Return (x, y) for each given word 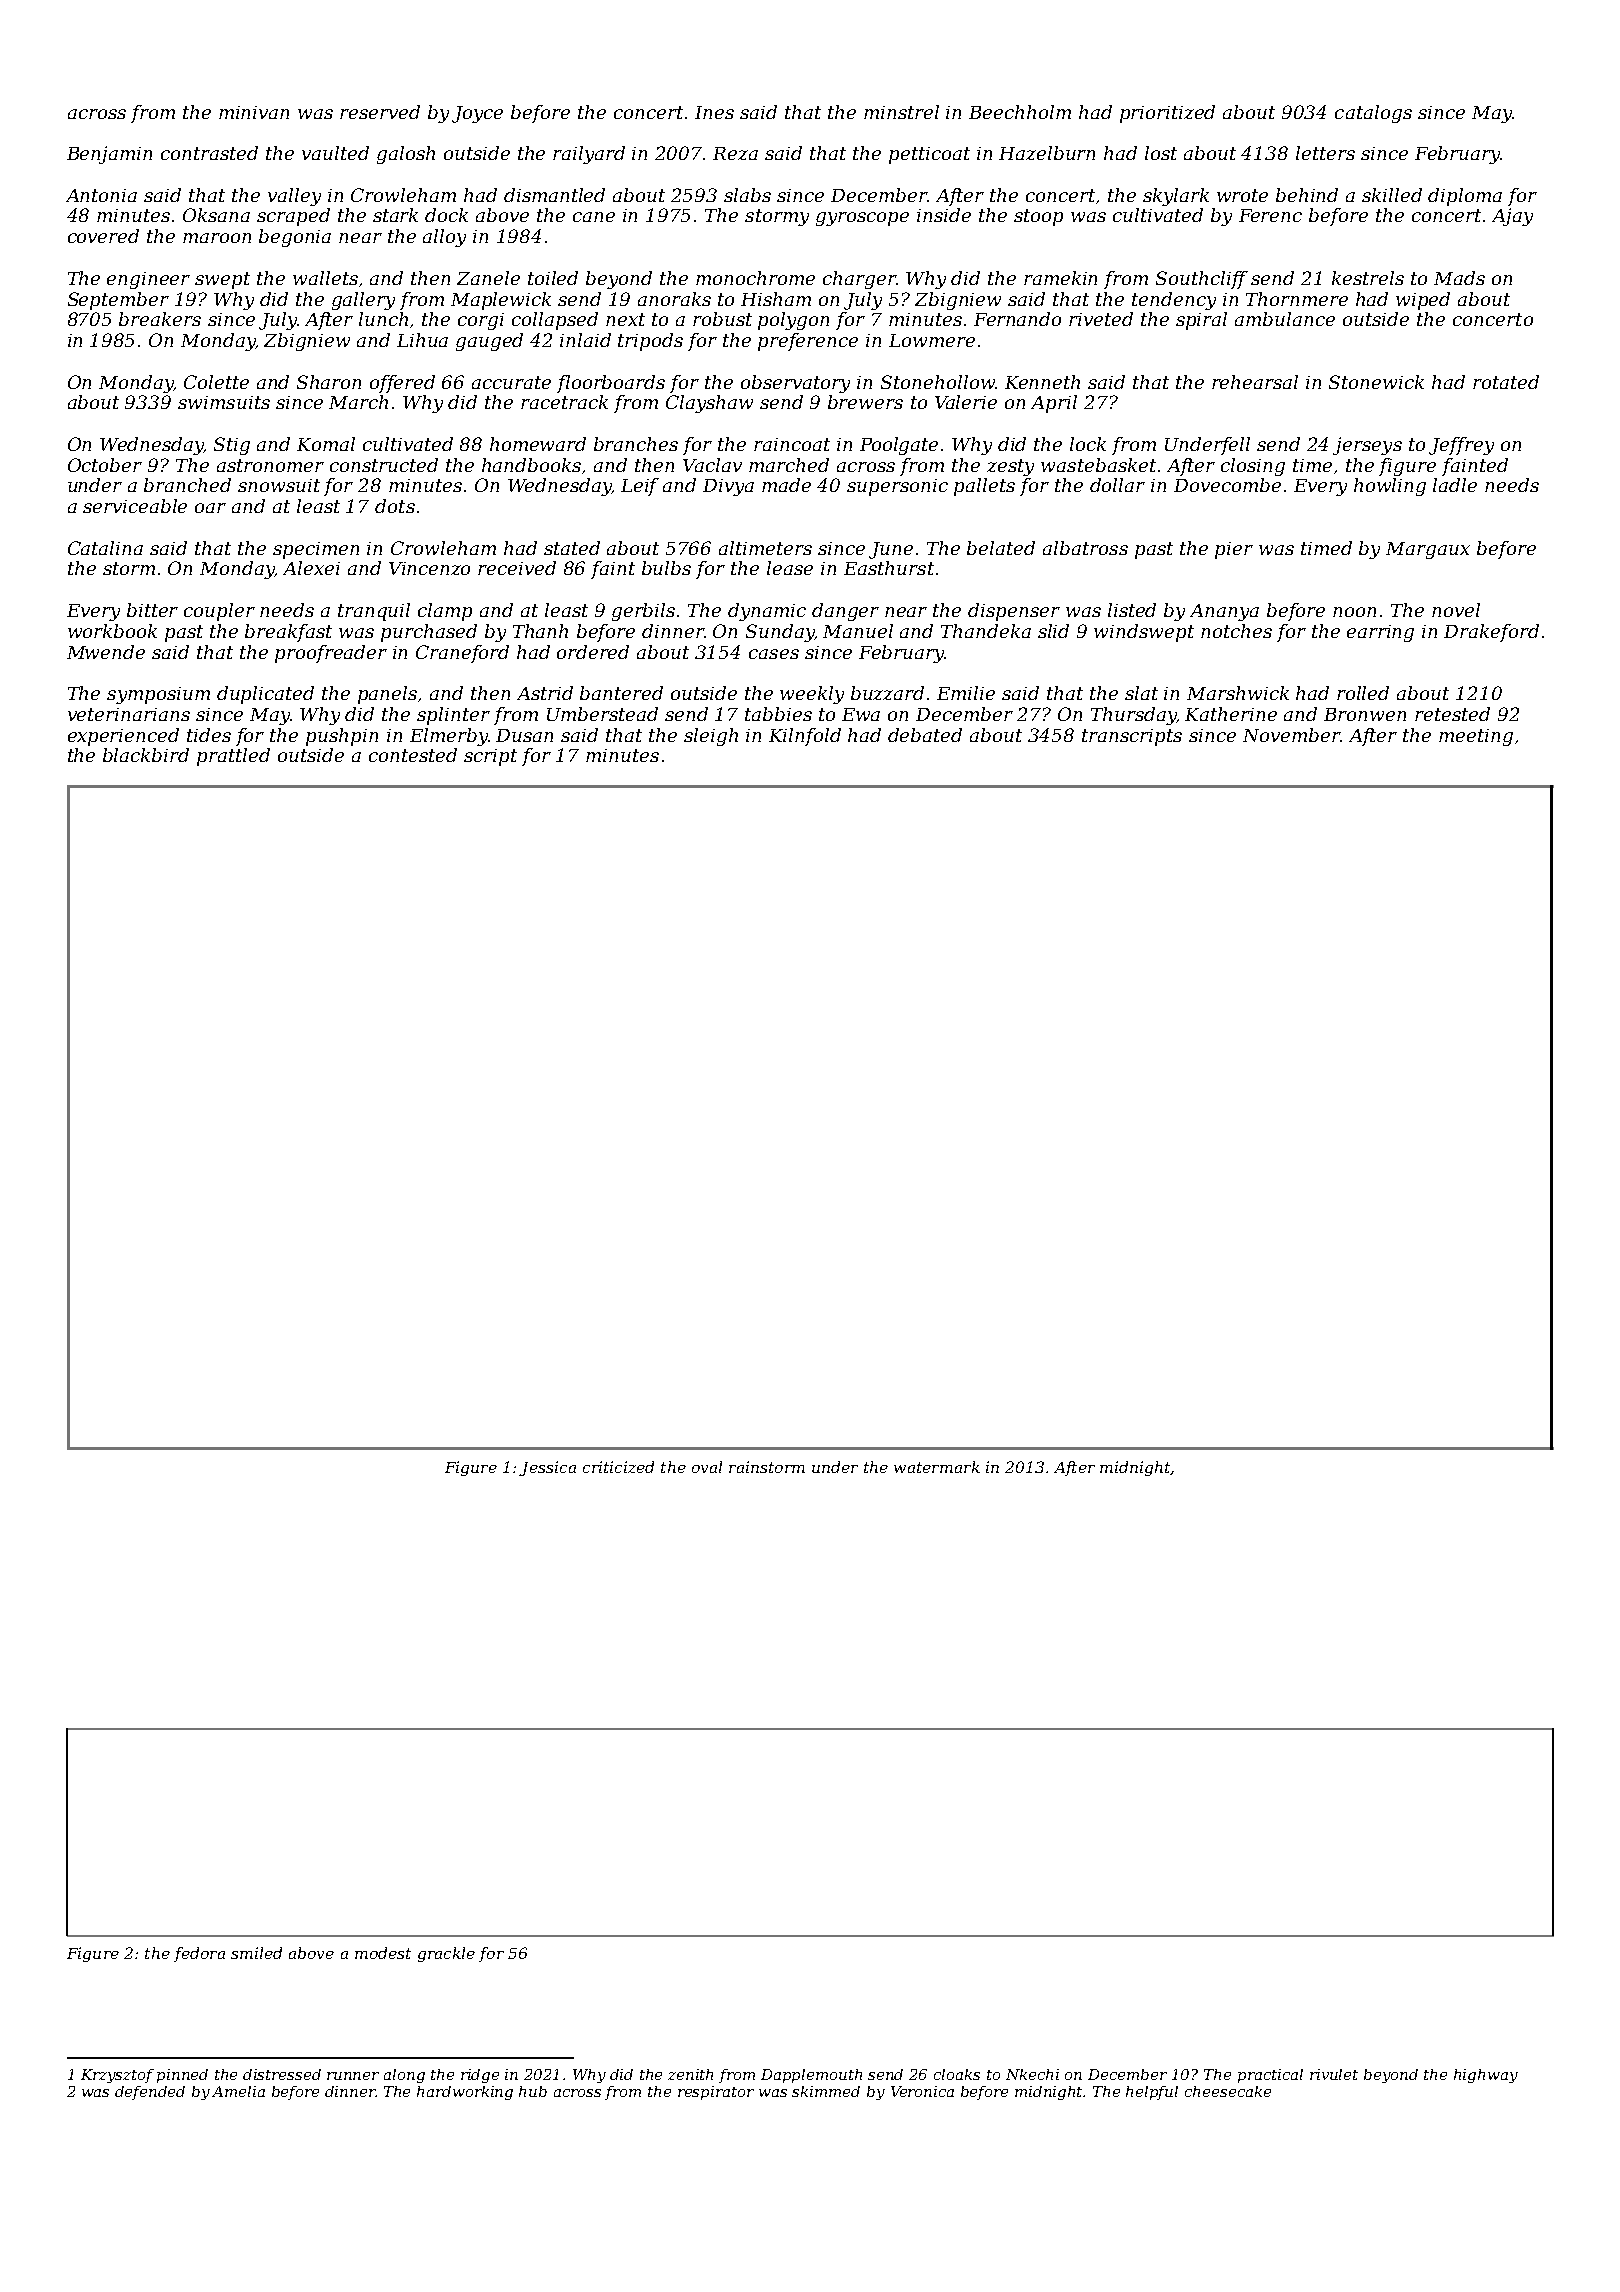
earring (1380, 633)
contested (413, 755)
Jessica (547, 1468)
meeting (1476, 737)
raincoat (792, 444)
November (1291, 735)
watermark (937, 1467)
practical (1270, 2076)
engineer (148, 280)
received (517, 568)
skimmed (826, 2091)
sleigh (711, 737)
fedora (199, 1954)
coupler (219, 612)
